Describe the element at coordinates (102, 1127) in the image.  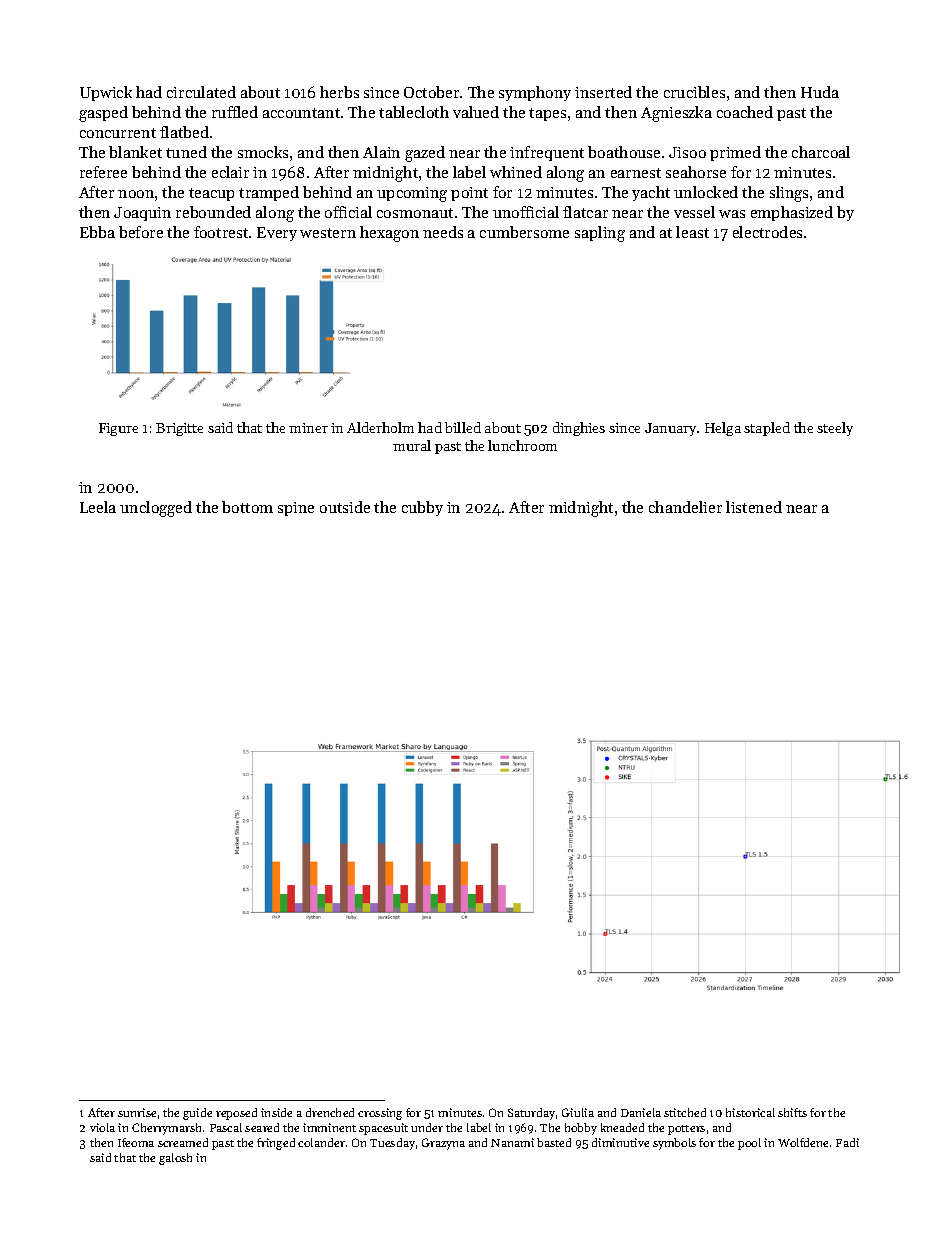
I see `viola` at that location.
